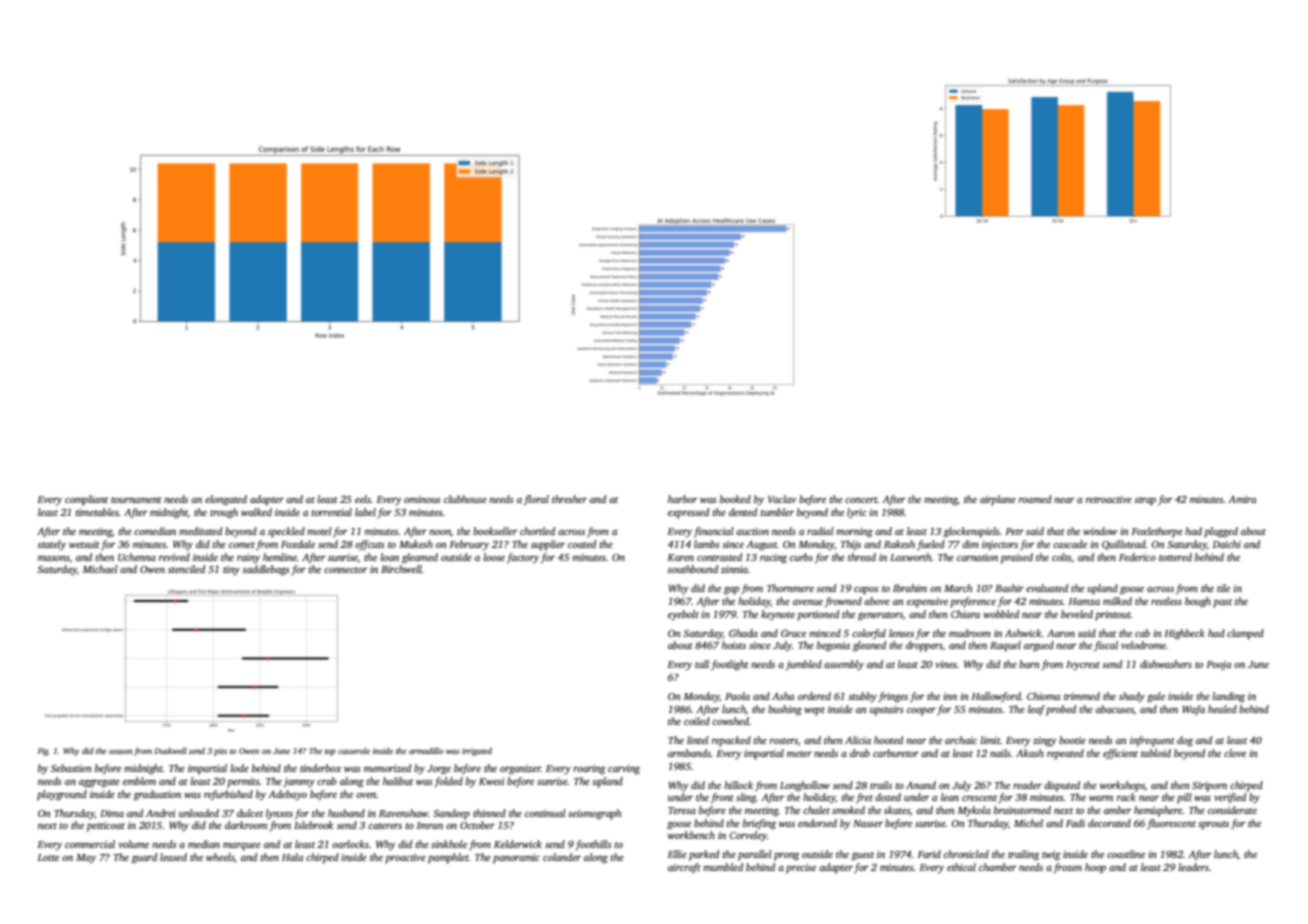 The height and width of the image is (924, 1308). What do you see at coordinates (354, 750) in the image?
I see `casserole` at bounding box center [354, 750].
